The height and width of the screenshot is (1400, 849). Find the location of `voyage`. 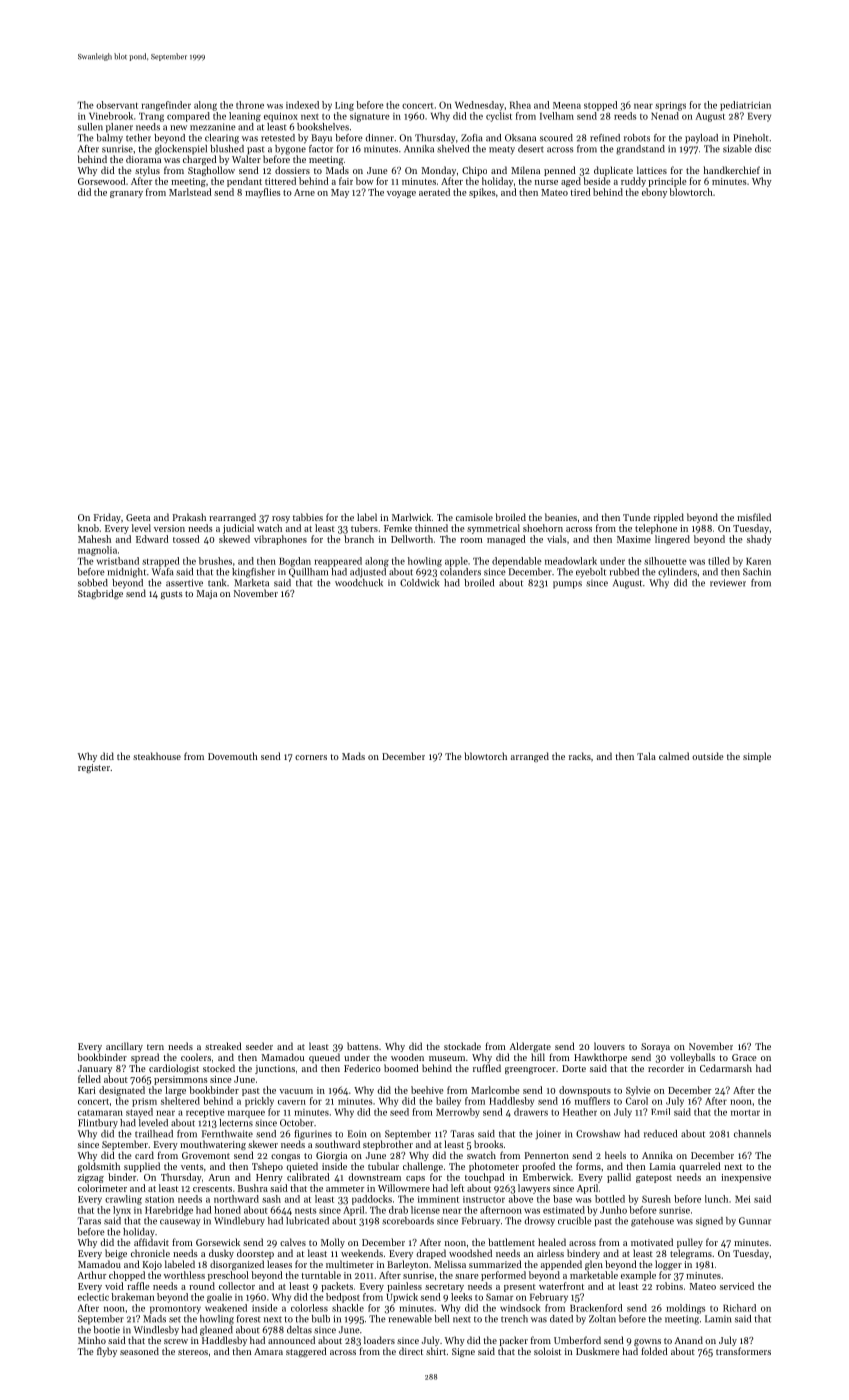

voyage is located at coordinates (401, 194).
